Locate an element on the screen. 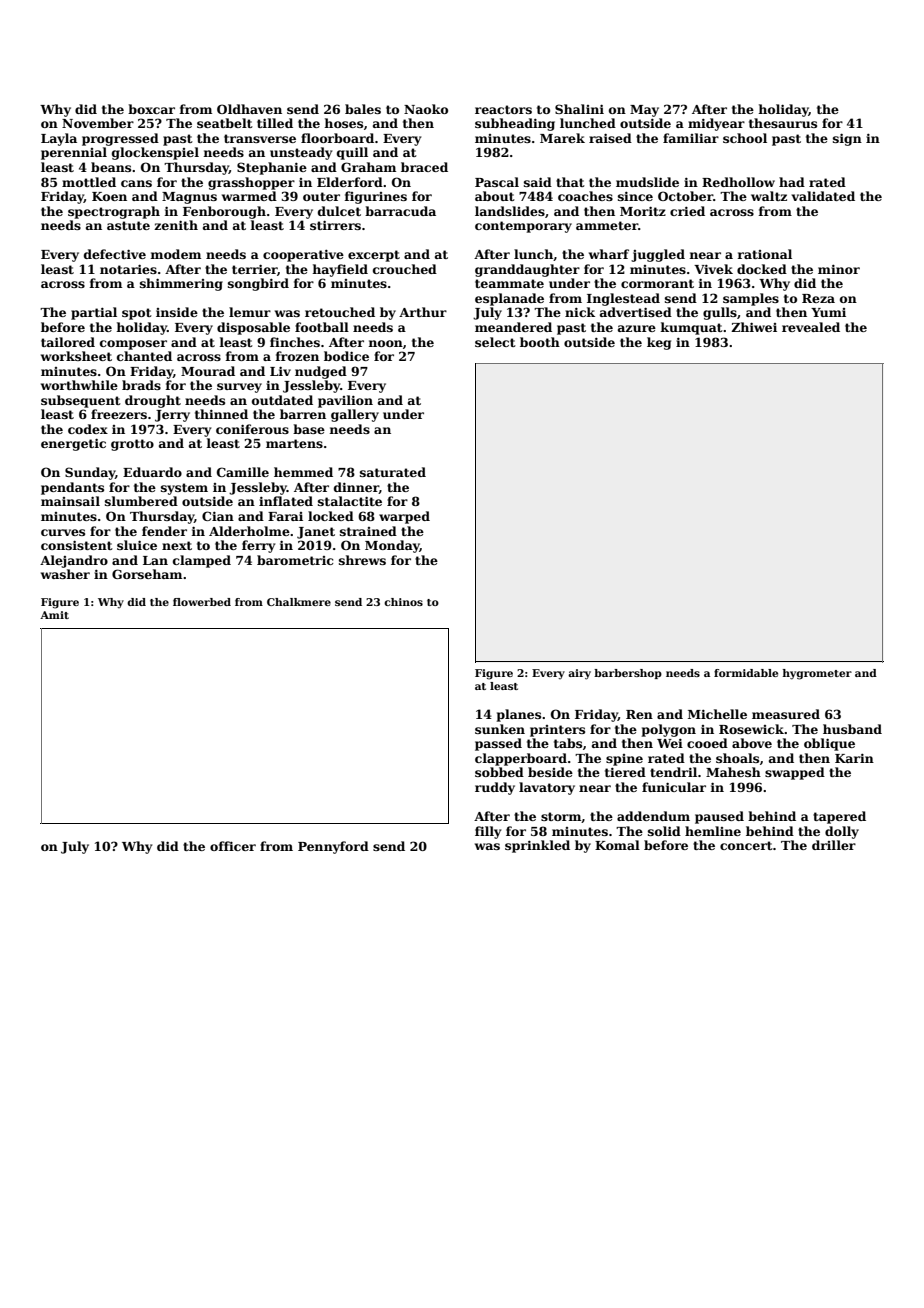 Image resolution: width=924 pixels, height=1308 pixels. revealed is located at coordinates (811, 327).
